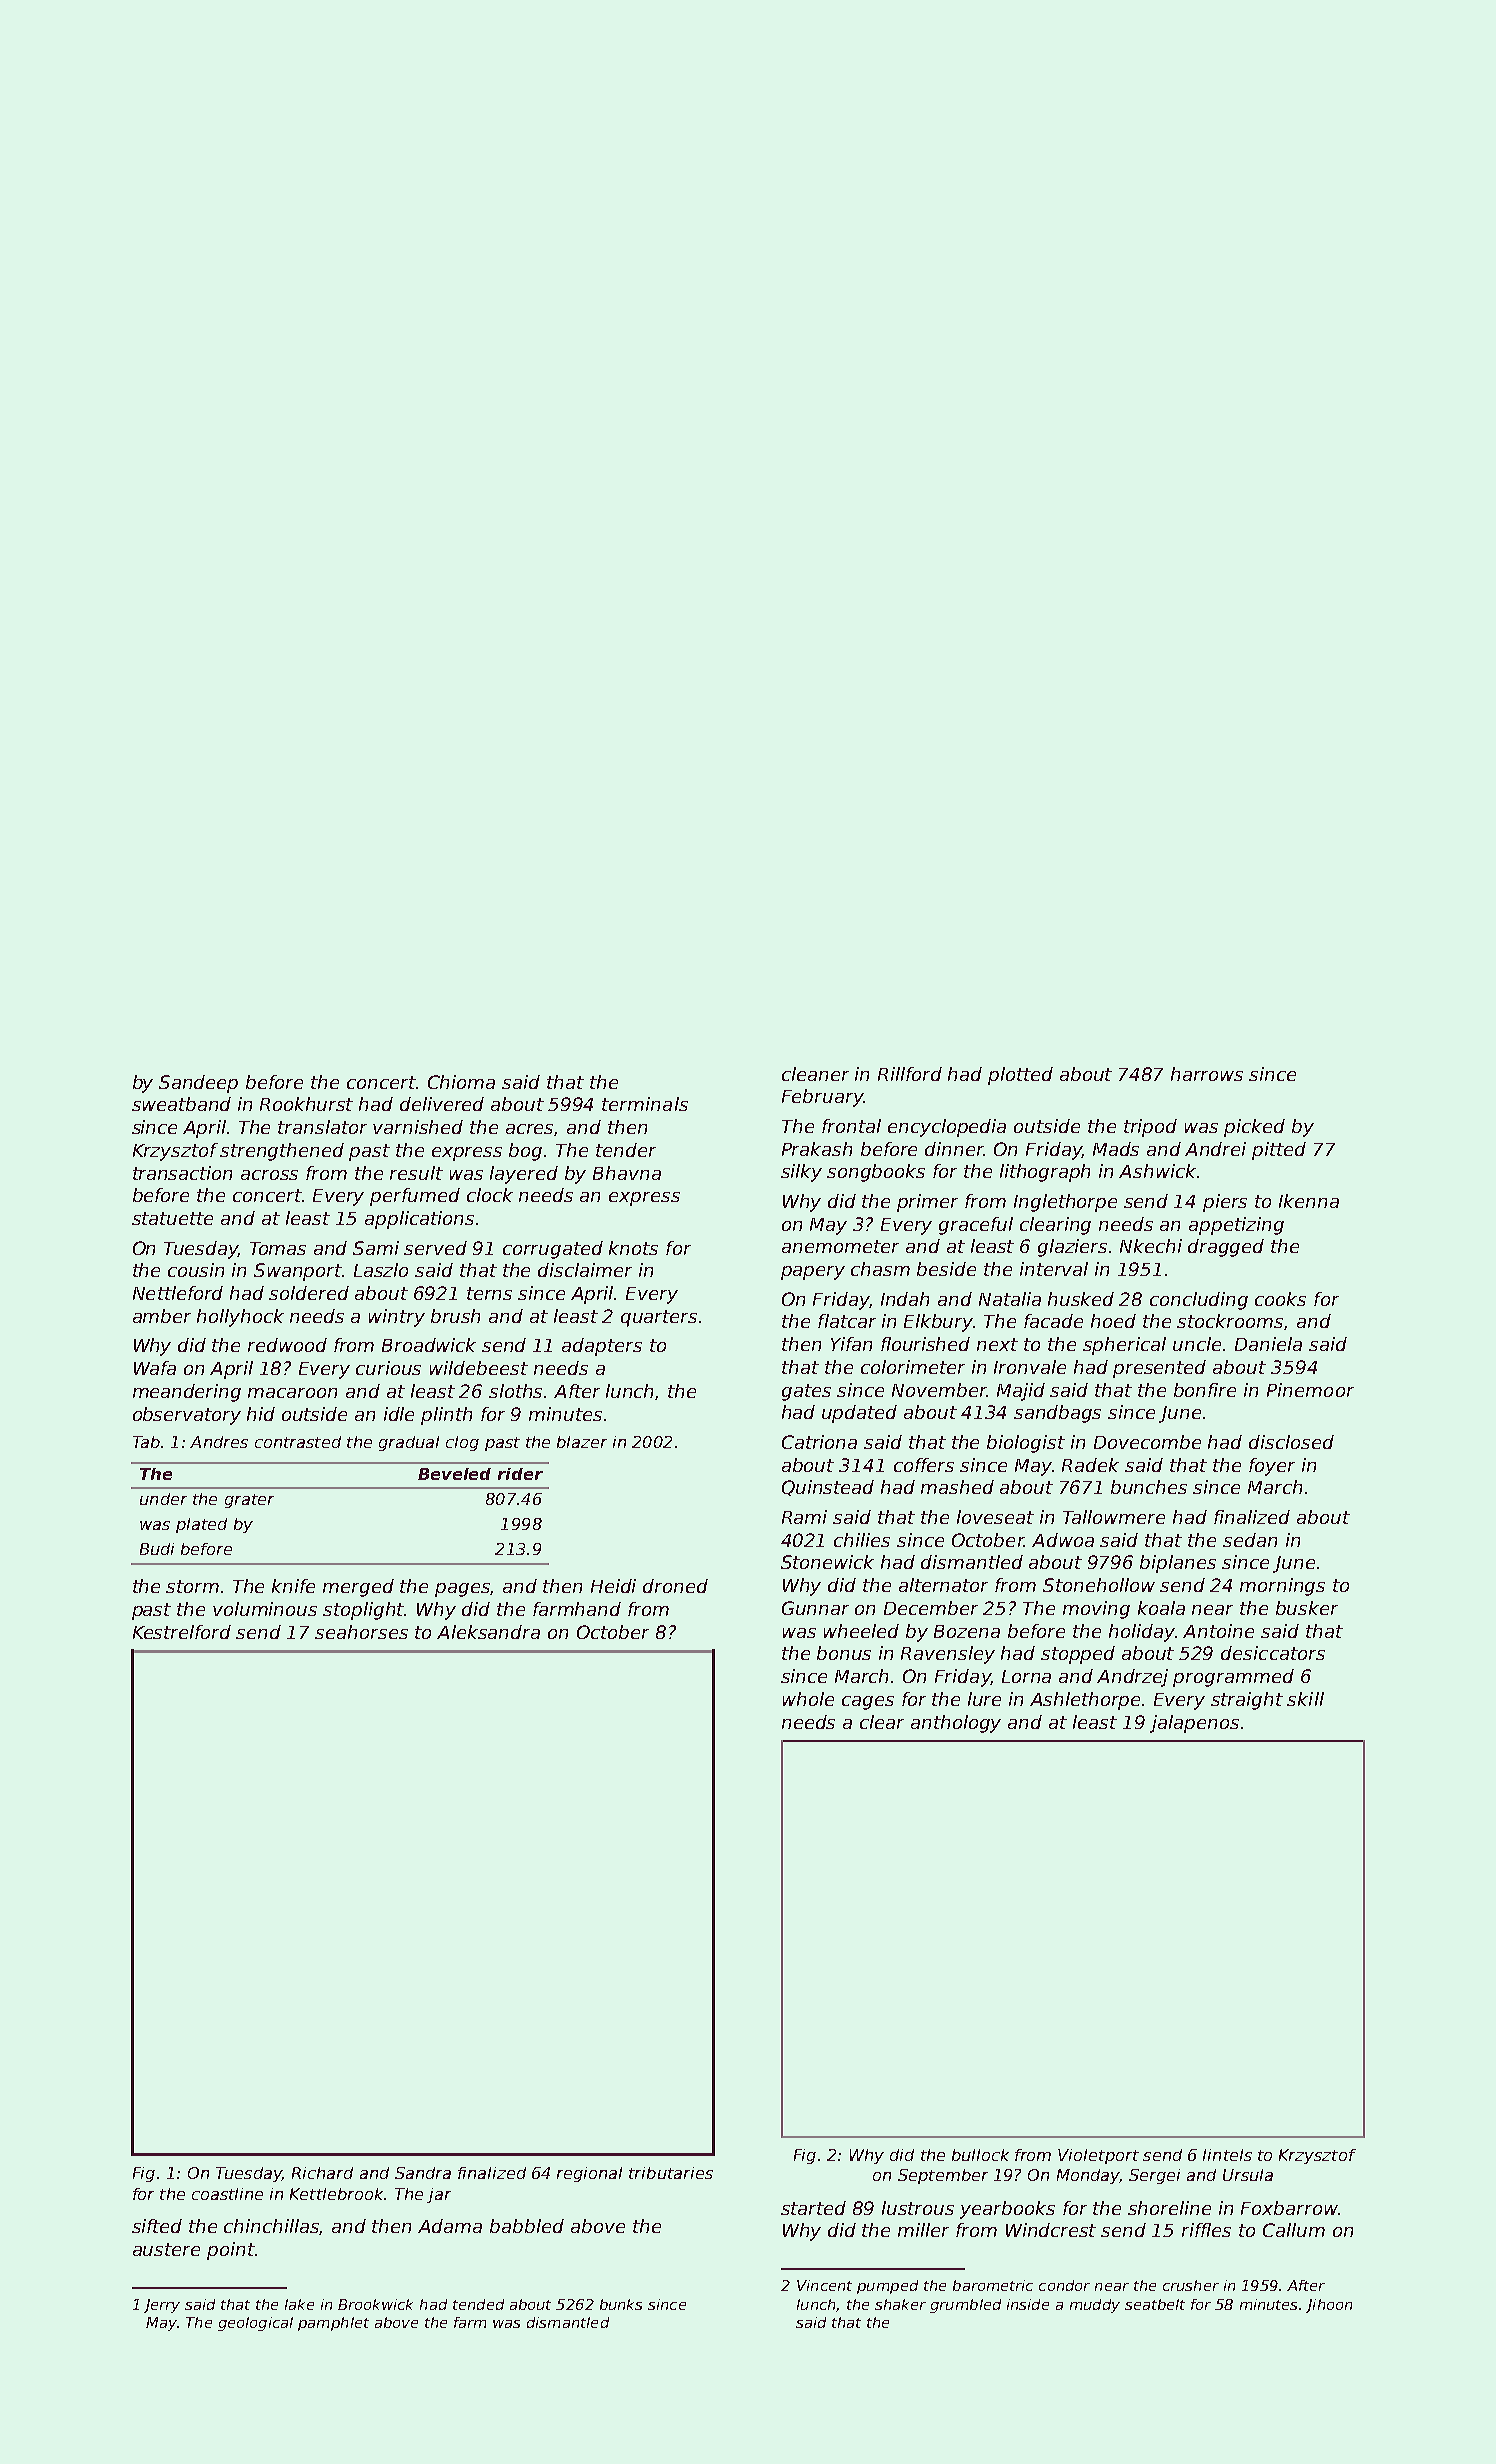 This screenshot has height=2464, width=1496. I want to click on Richard, so click(322, 2173).
